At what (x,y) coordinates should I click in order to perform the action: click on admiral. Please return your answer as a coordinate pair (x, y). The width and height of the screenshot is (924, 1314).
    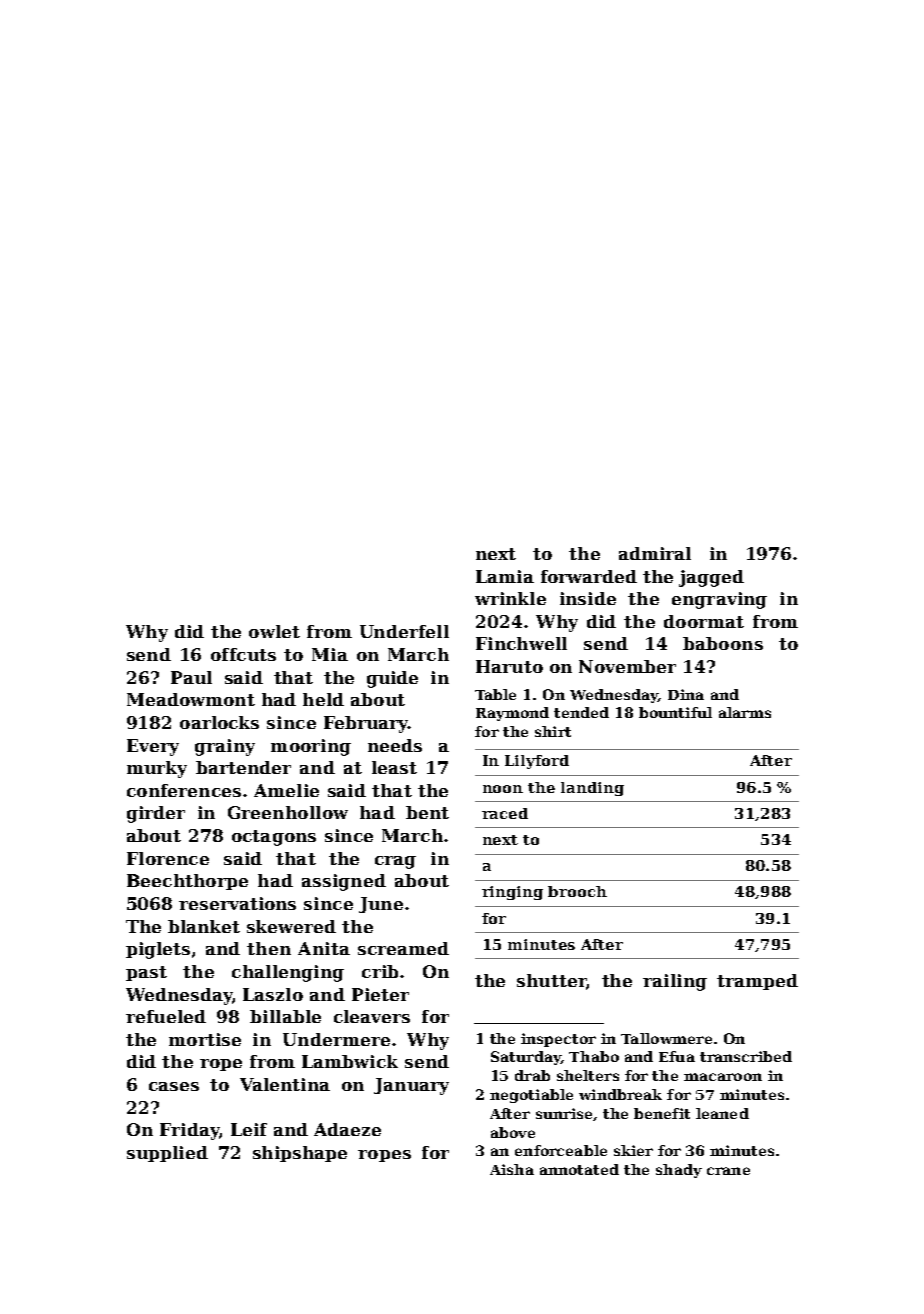
    Looking at the image, I should click on (655, 553).
